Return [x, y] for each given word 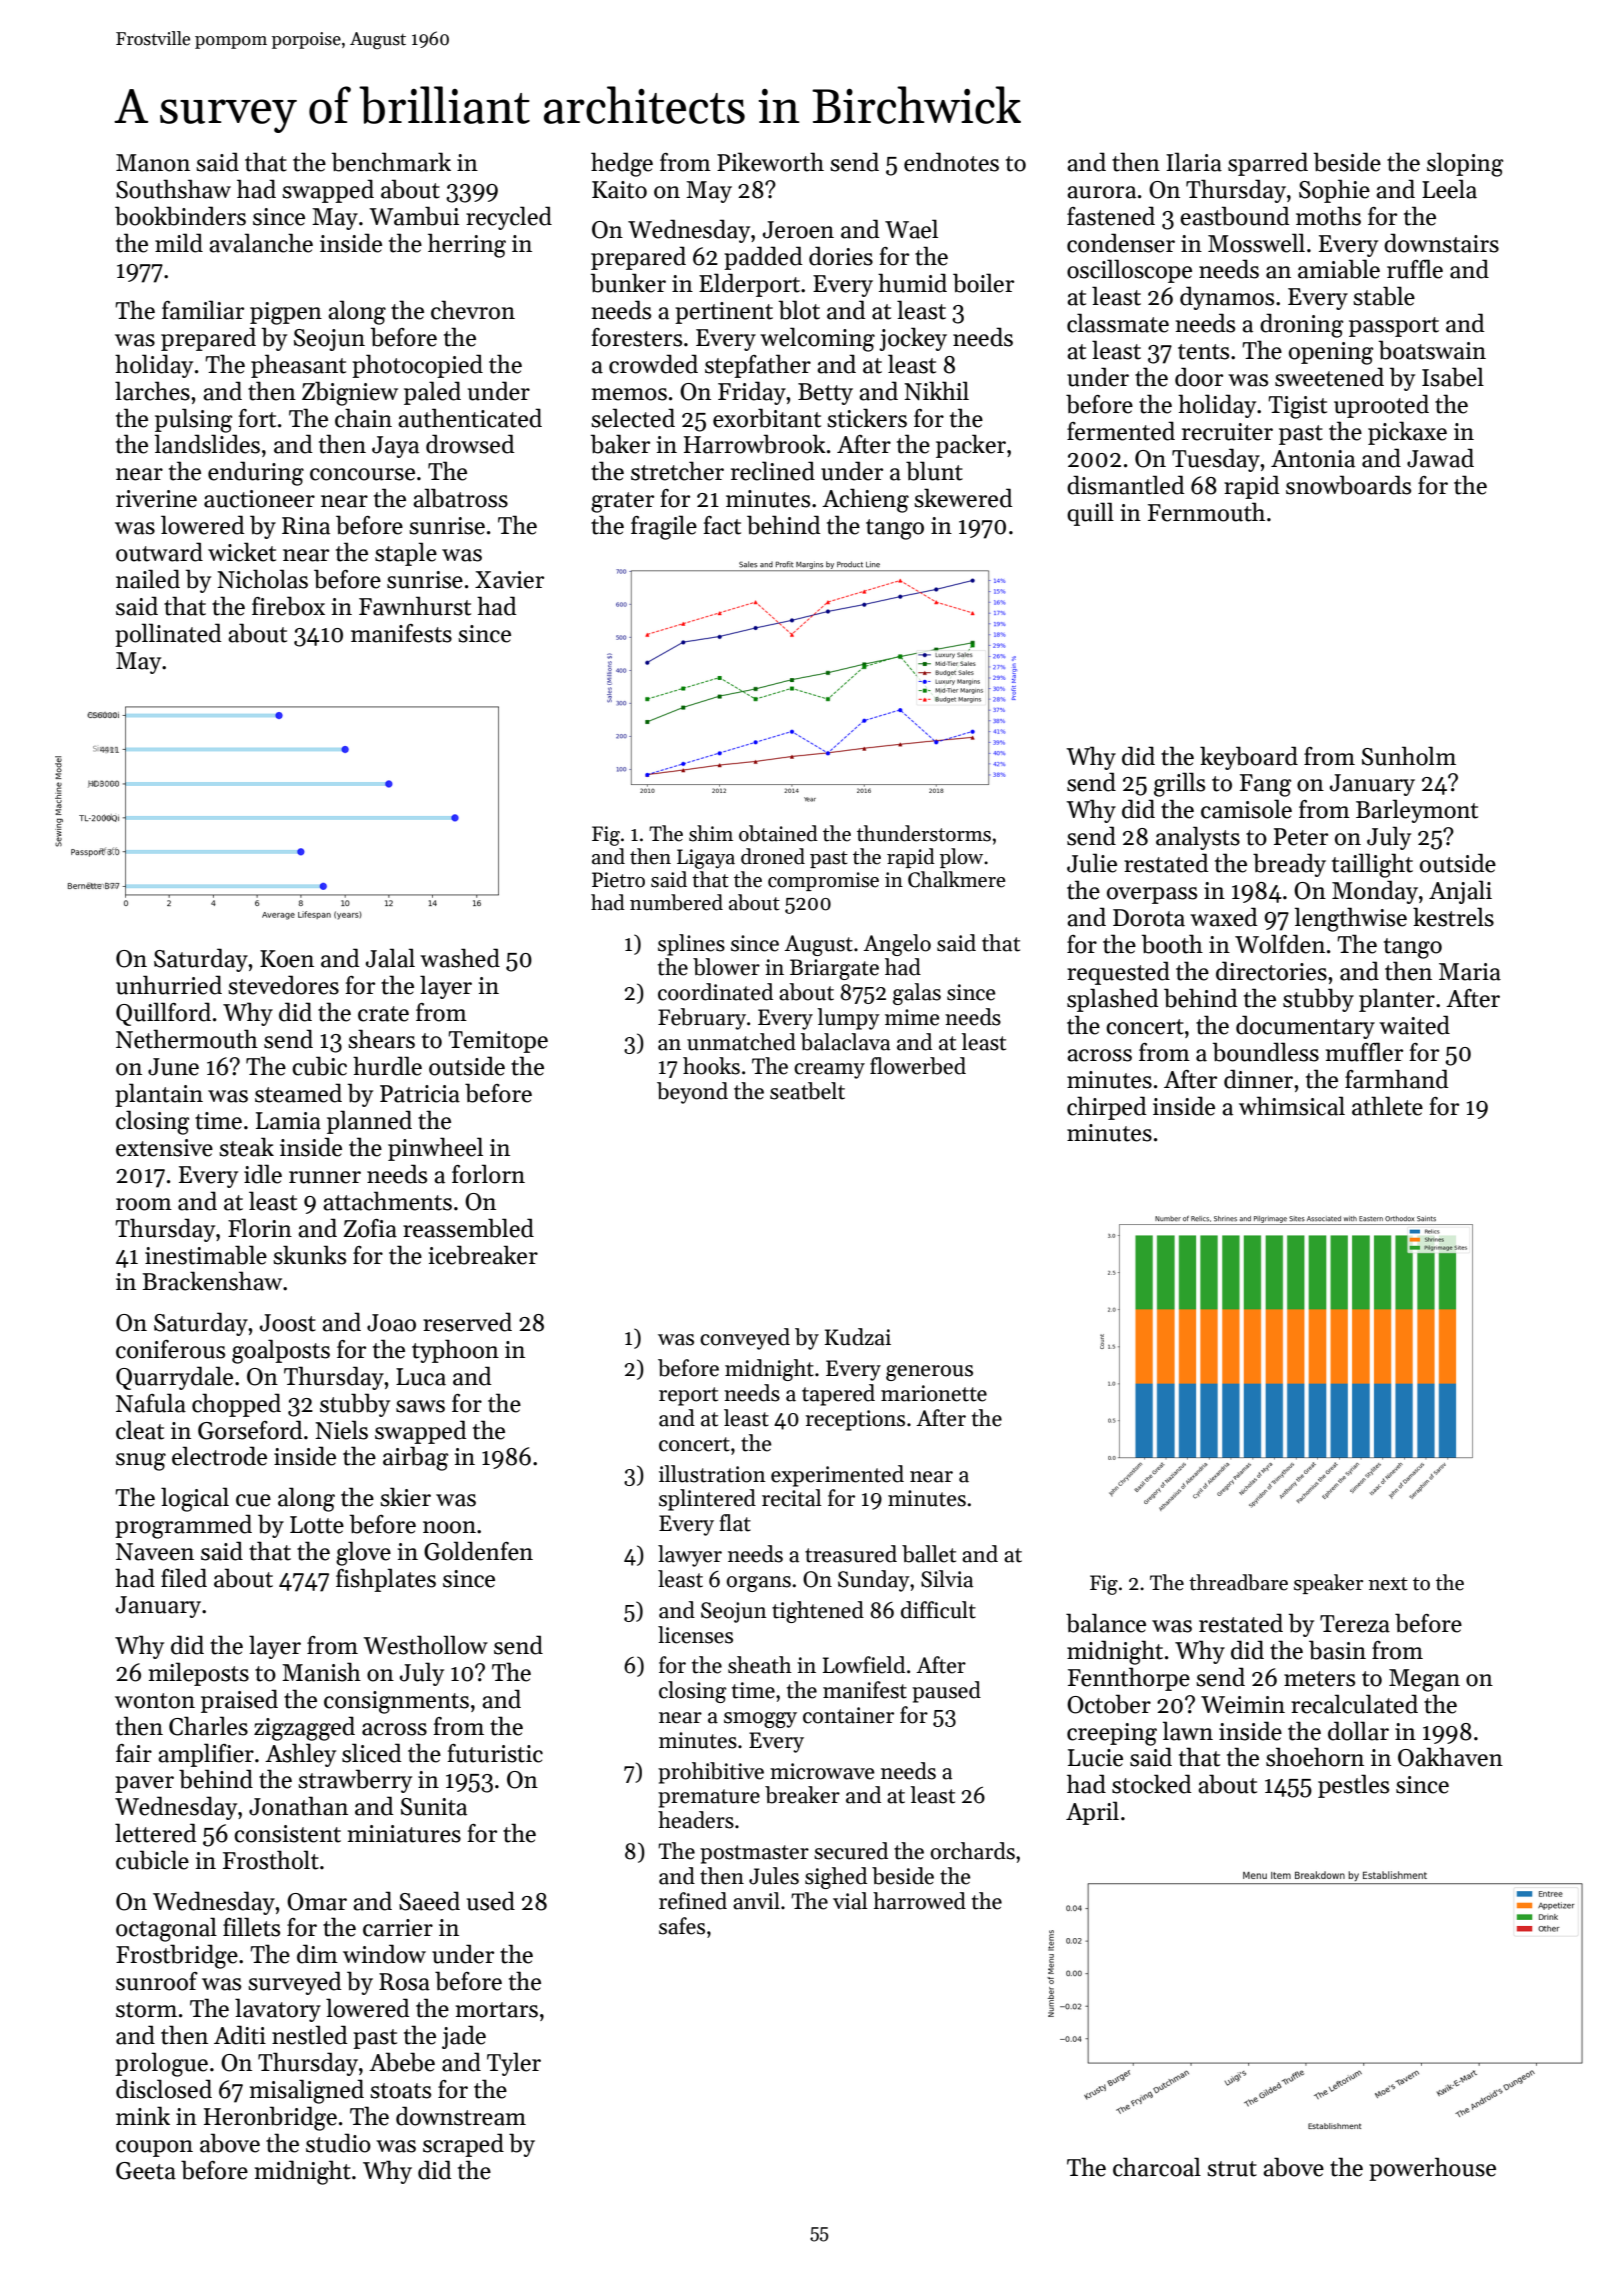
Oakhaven [1450, 1757]
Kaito [619, 190]
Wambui [414, 216]
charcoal [1157, 2167]
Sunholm [1409, 756]
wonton [155, 1701]
